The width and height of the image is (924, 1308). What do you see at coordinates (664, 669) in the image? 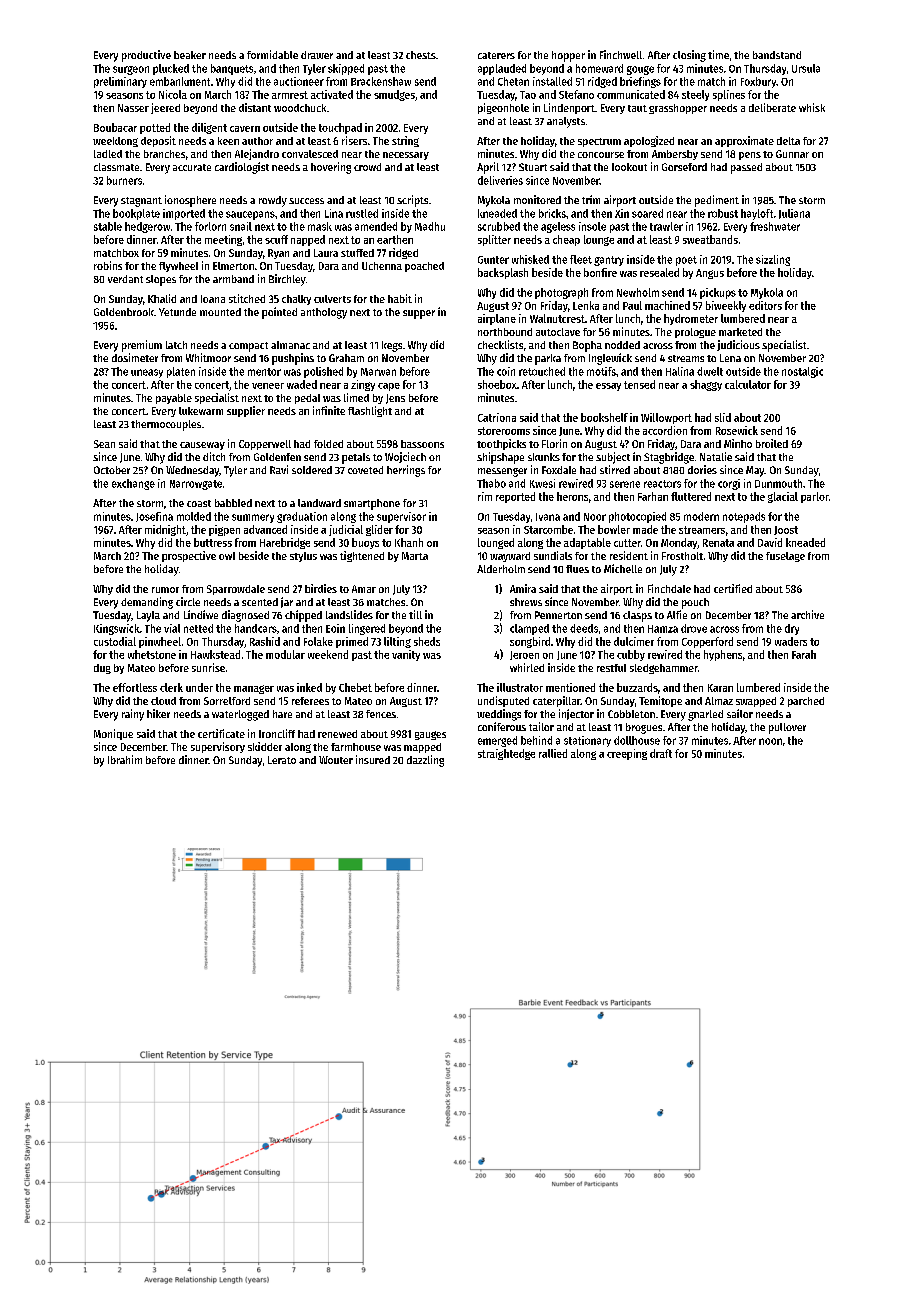
I see `sledgehammer` at bounding box center [664, 669].
